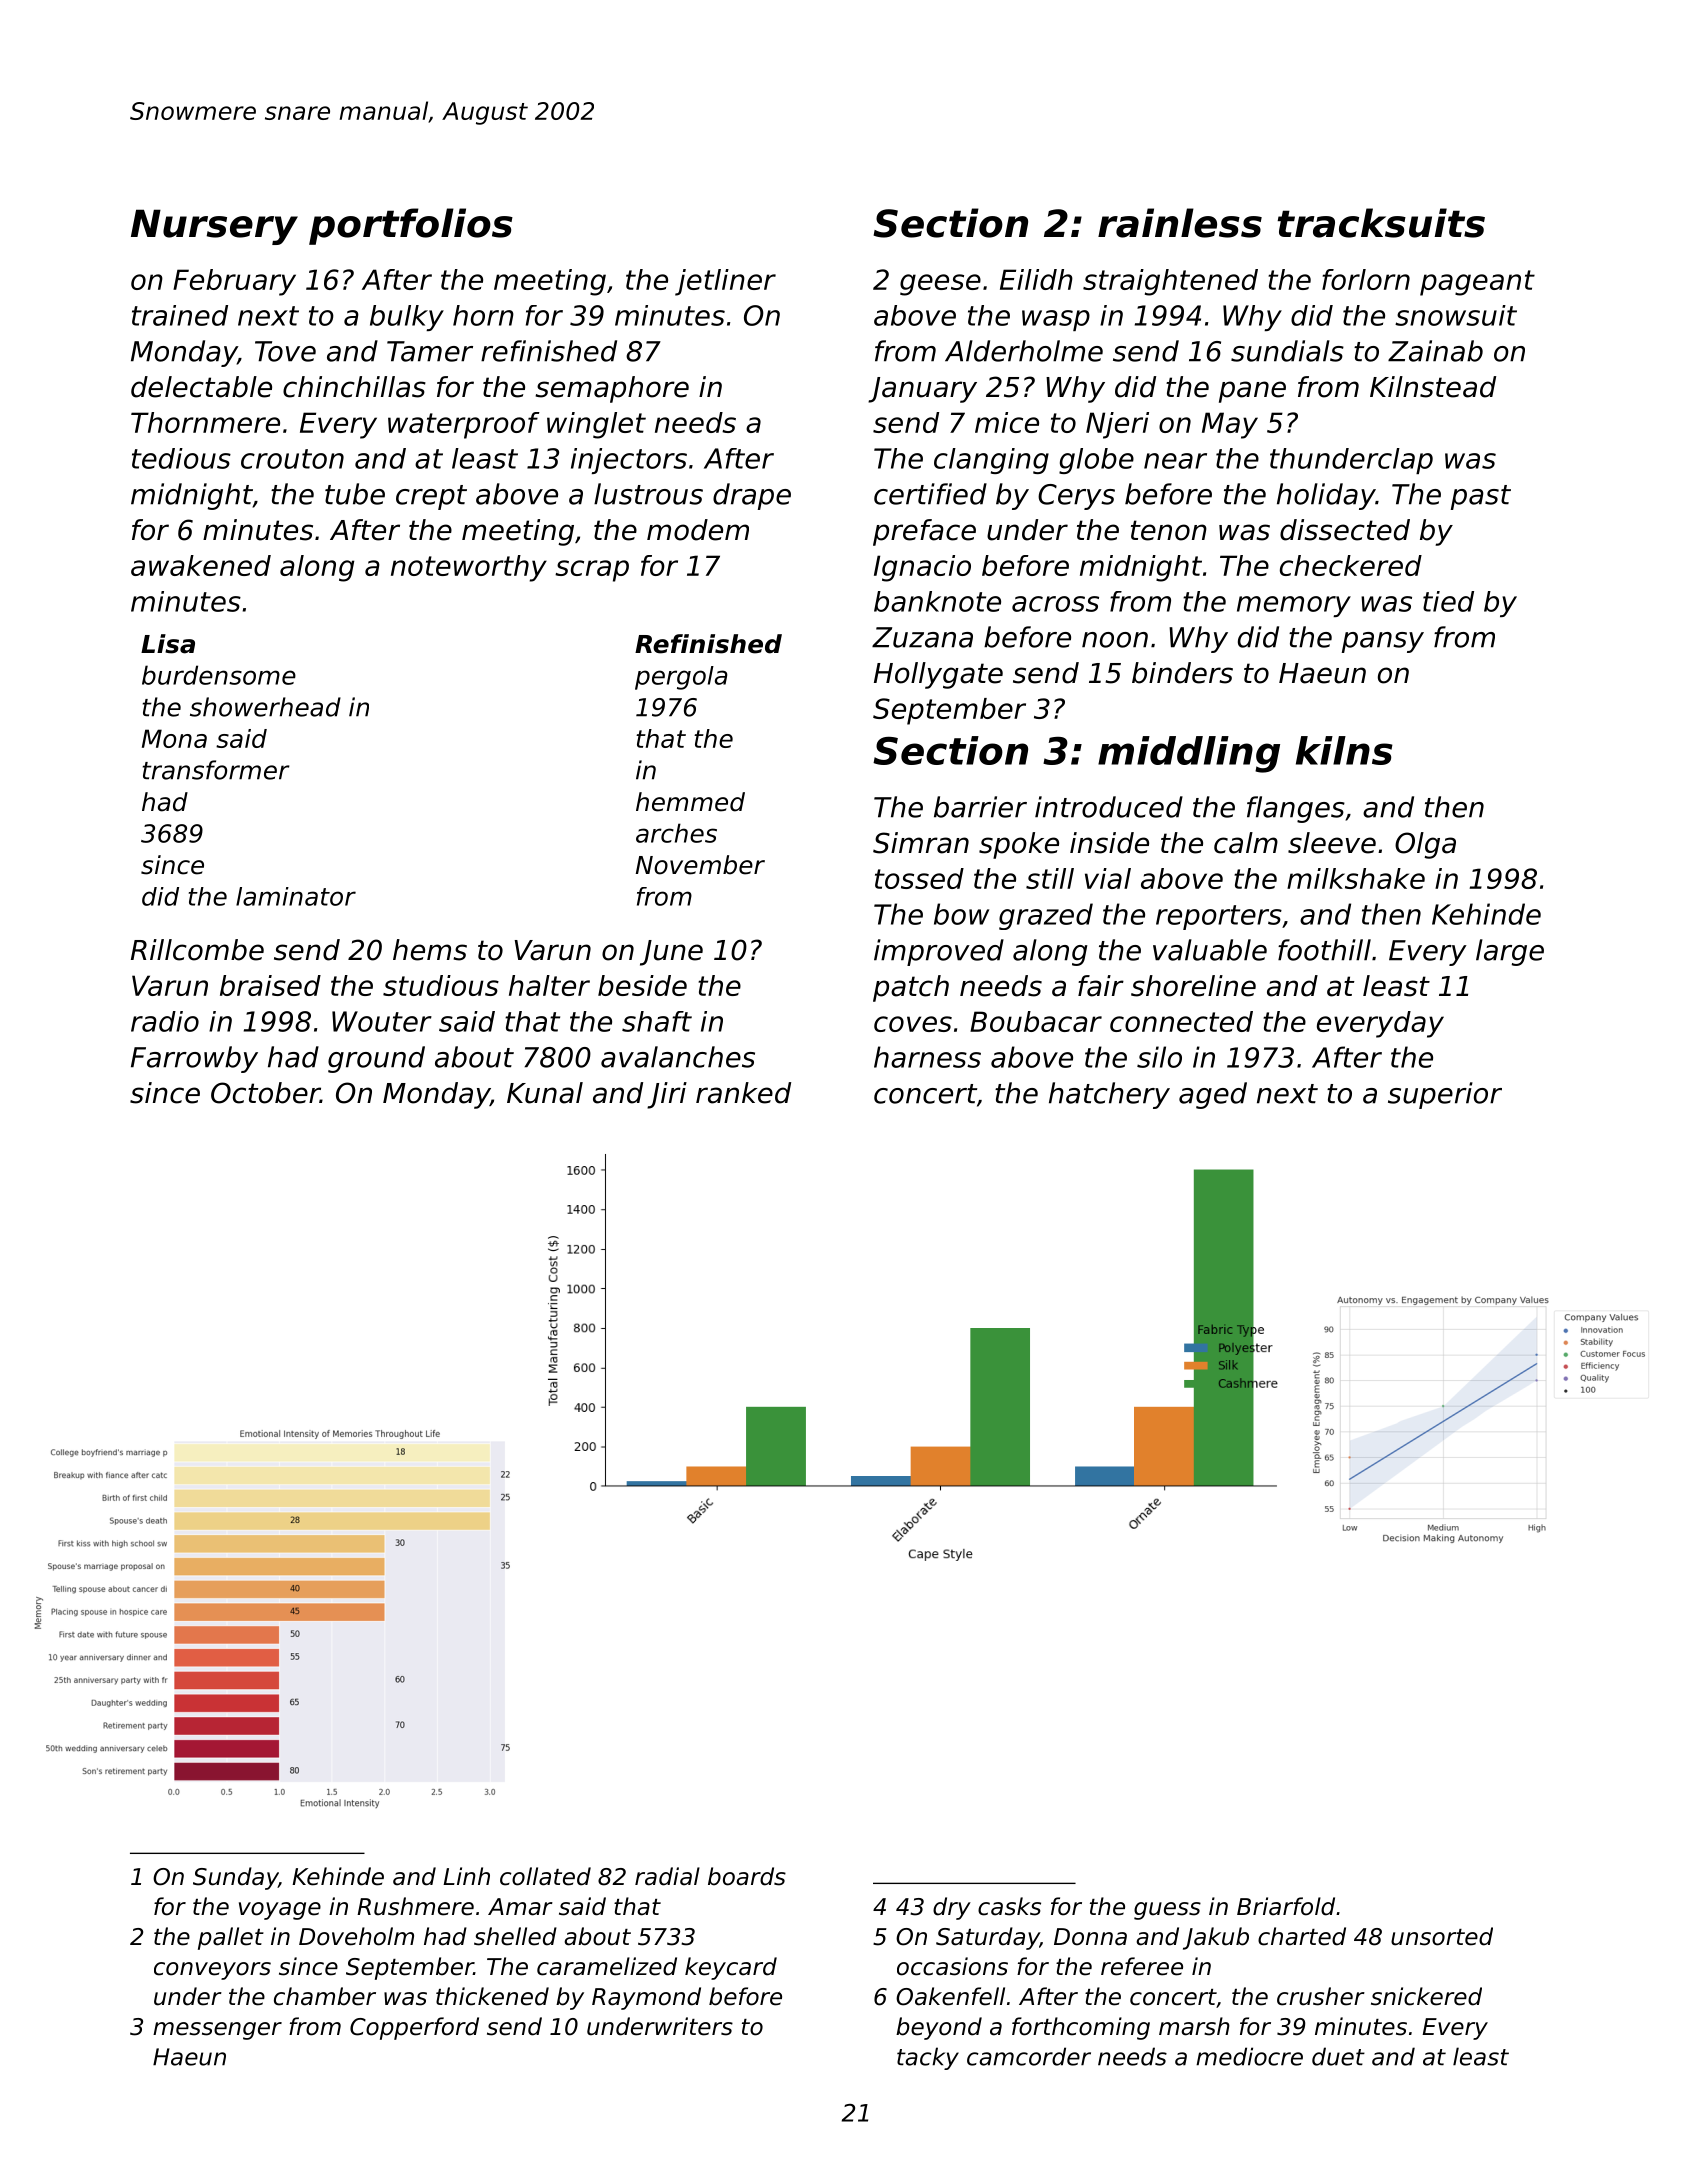  What do you see at coordinates (1249, 2056) in the document?
I see `mediocre` at bounding box center [1249, 2056].
